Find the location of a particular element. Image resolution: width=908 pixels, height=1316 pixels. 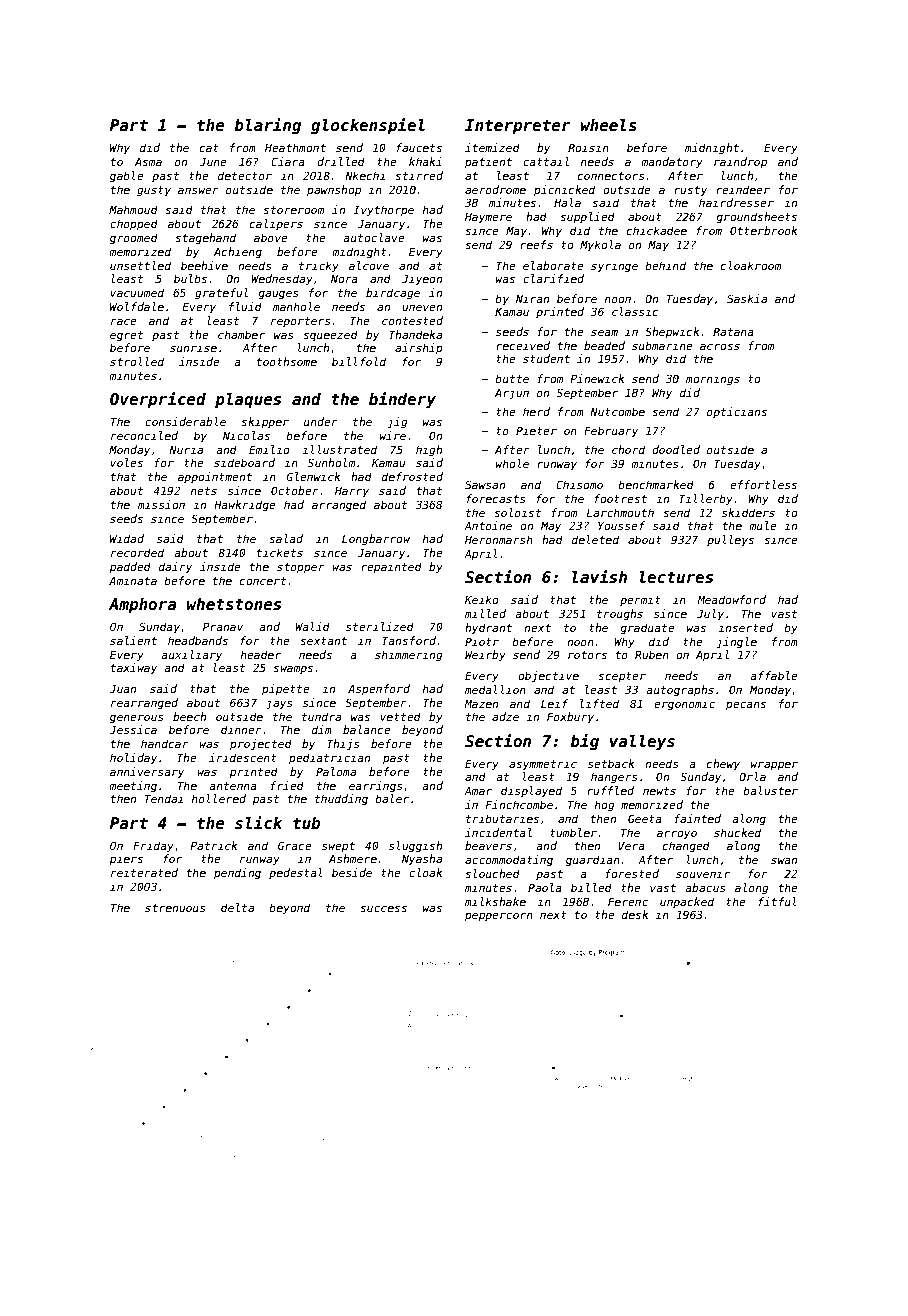

blaring is located at coordinates (267, 126).
